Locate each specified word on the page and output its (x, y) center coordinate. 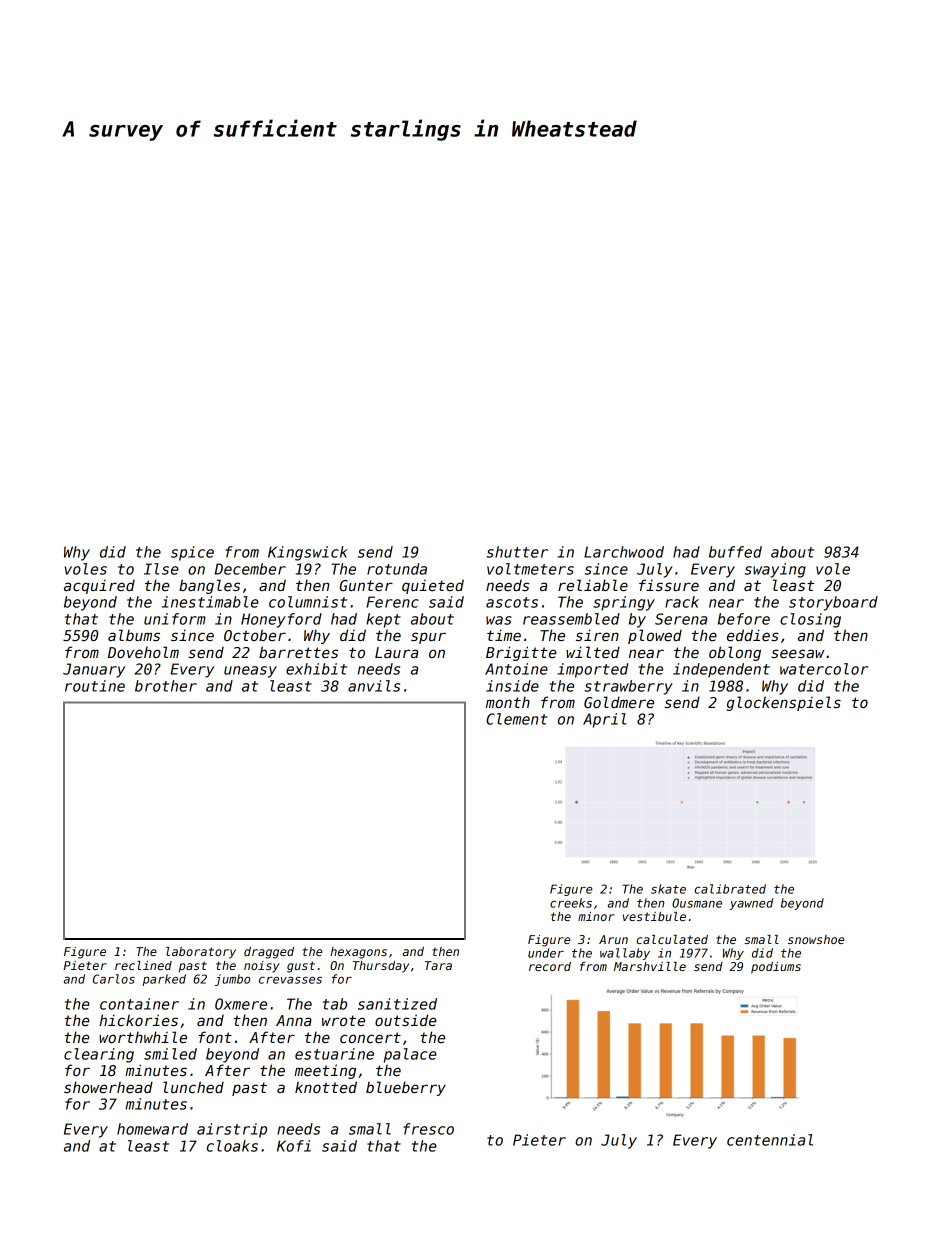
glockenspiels (784, 703)
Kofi (294, 1146)
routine (95, 686)
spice (192, 553)
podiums (776, 968)
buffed (735, 552)
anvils (374, 686)
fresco (428, 1129)
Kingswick (308, 553)
